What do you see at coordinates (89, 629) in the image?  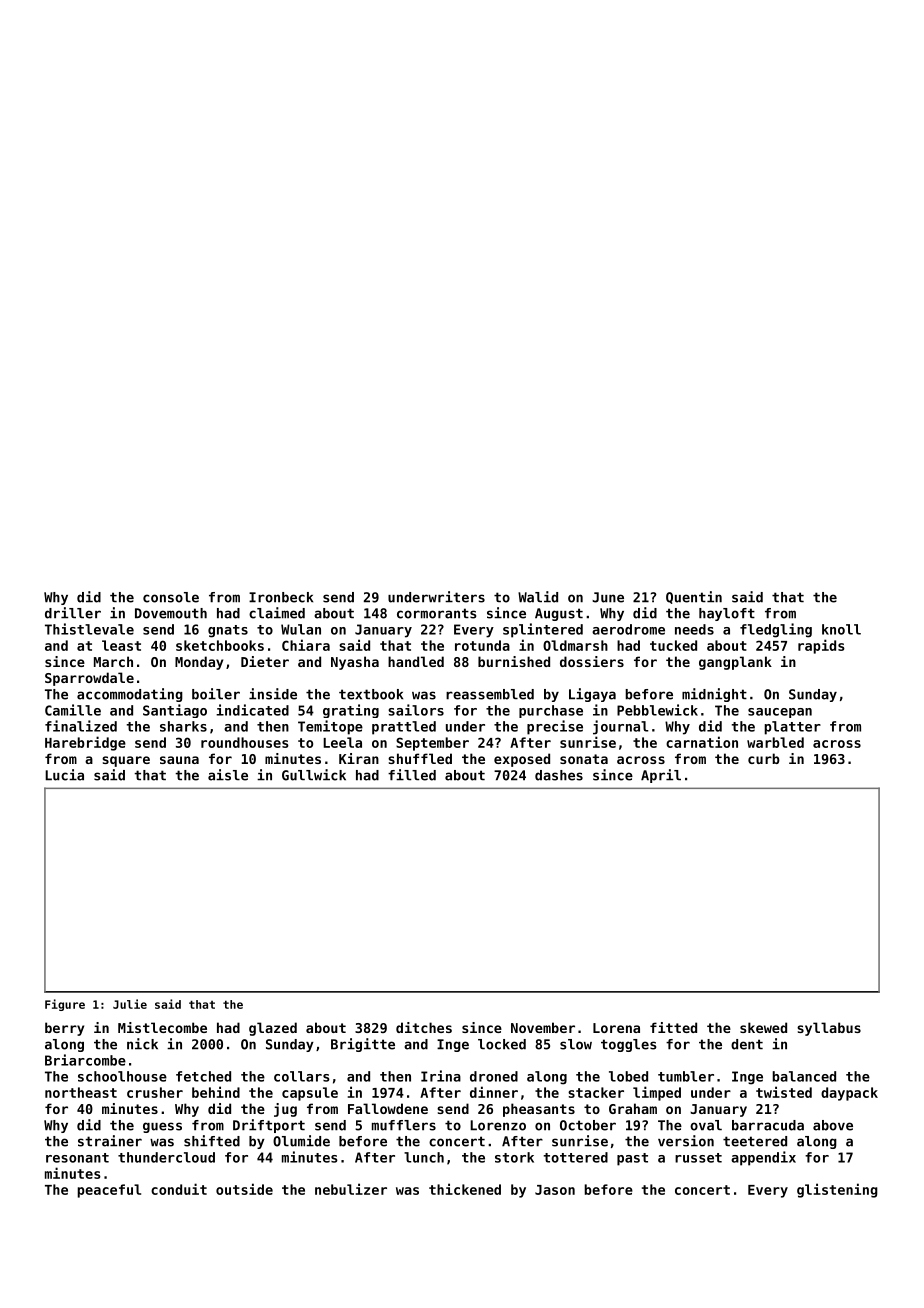 I see `Thistlevale` at bounding box center [89, 629].
